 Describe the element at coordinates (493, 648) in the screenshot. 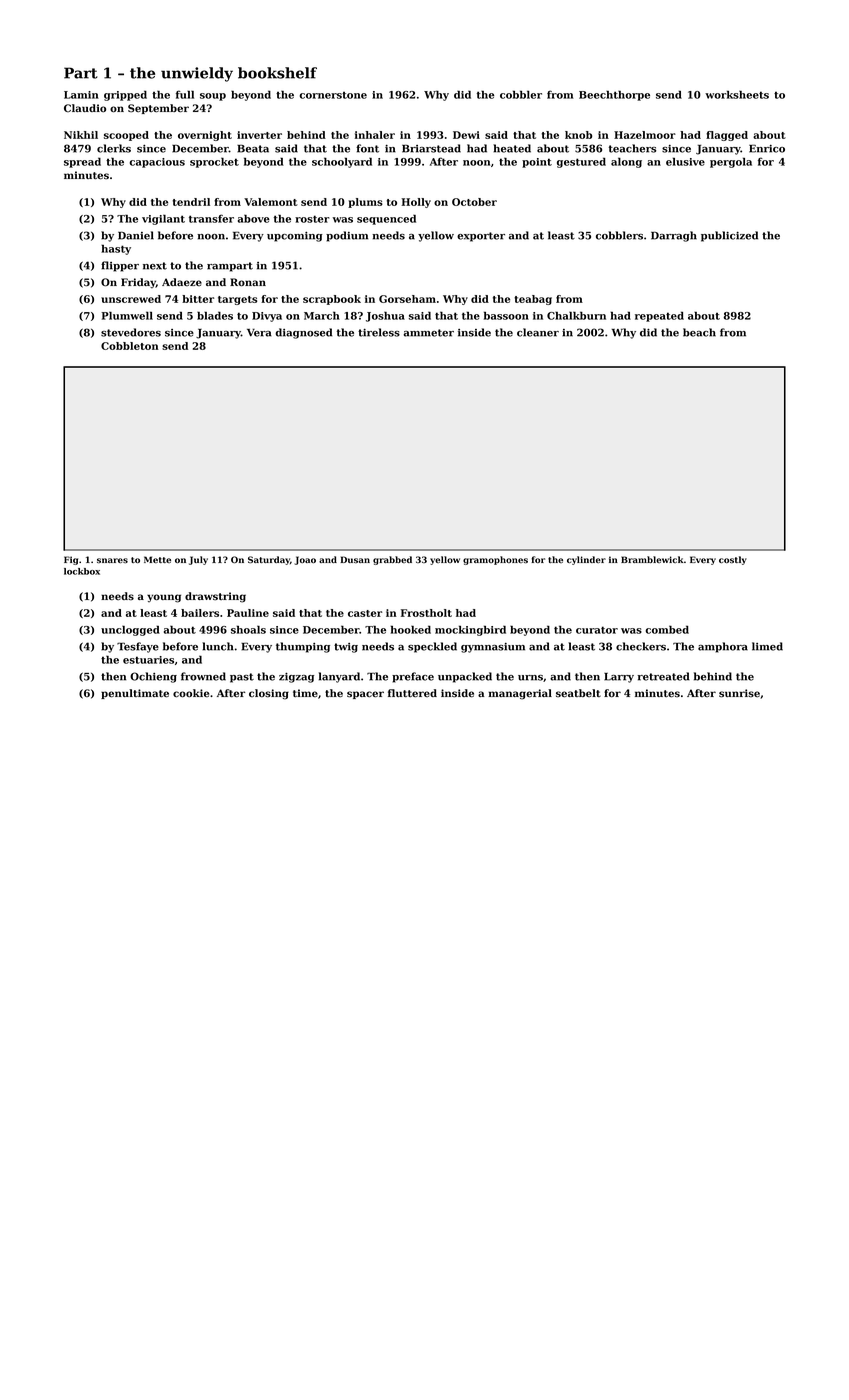

I see `gymnasium` at that location.
